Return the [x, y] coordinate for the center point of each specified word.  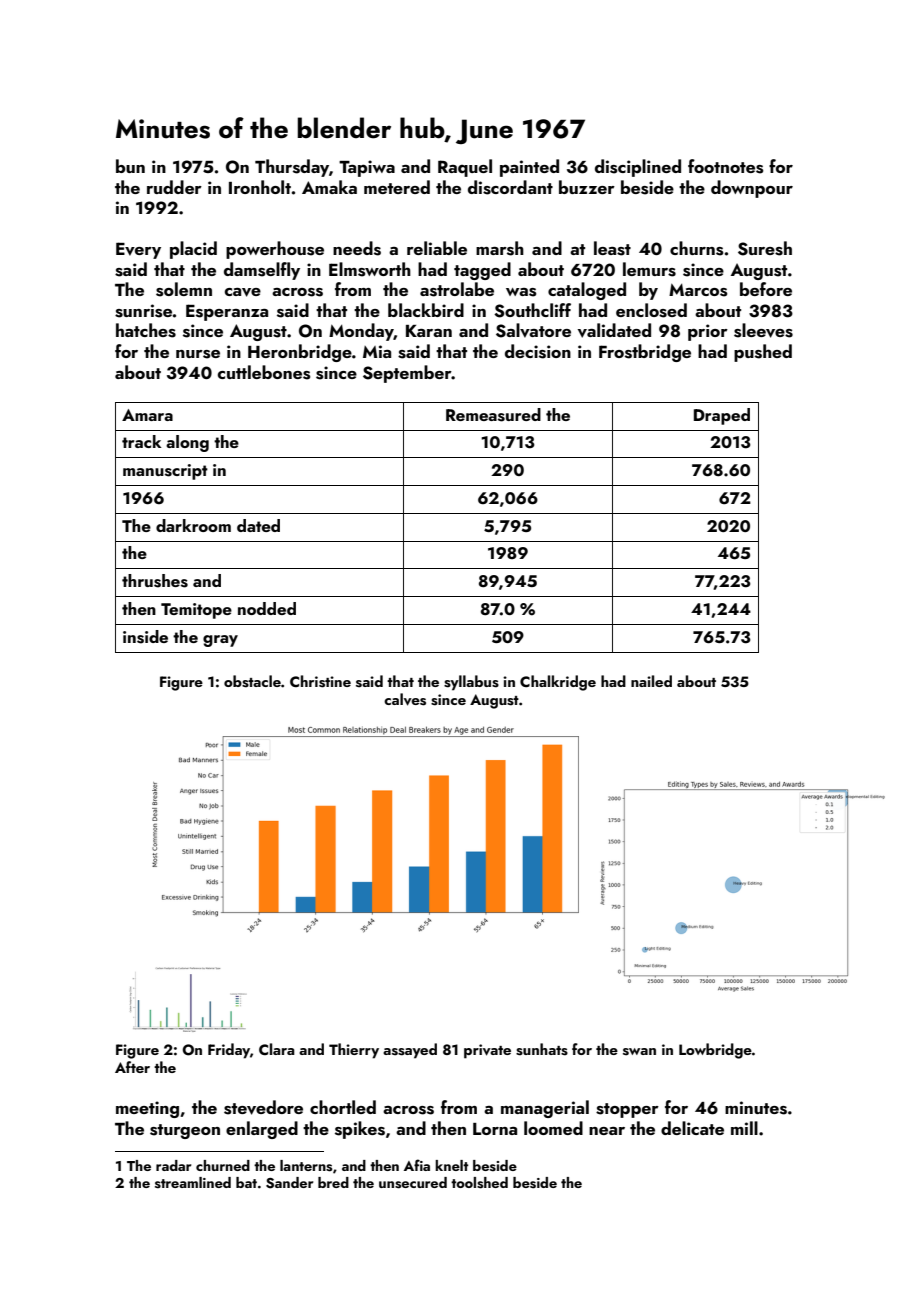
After [132, 1067]
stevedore [263, 1107]
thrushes [155, 581]
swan [639, 1052]
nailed [651, 681]
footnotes [725, 166]
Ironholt [260, 187]
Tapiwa [367, 168]
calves [405, 699]
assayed [410, 1051]
